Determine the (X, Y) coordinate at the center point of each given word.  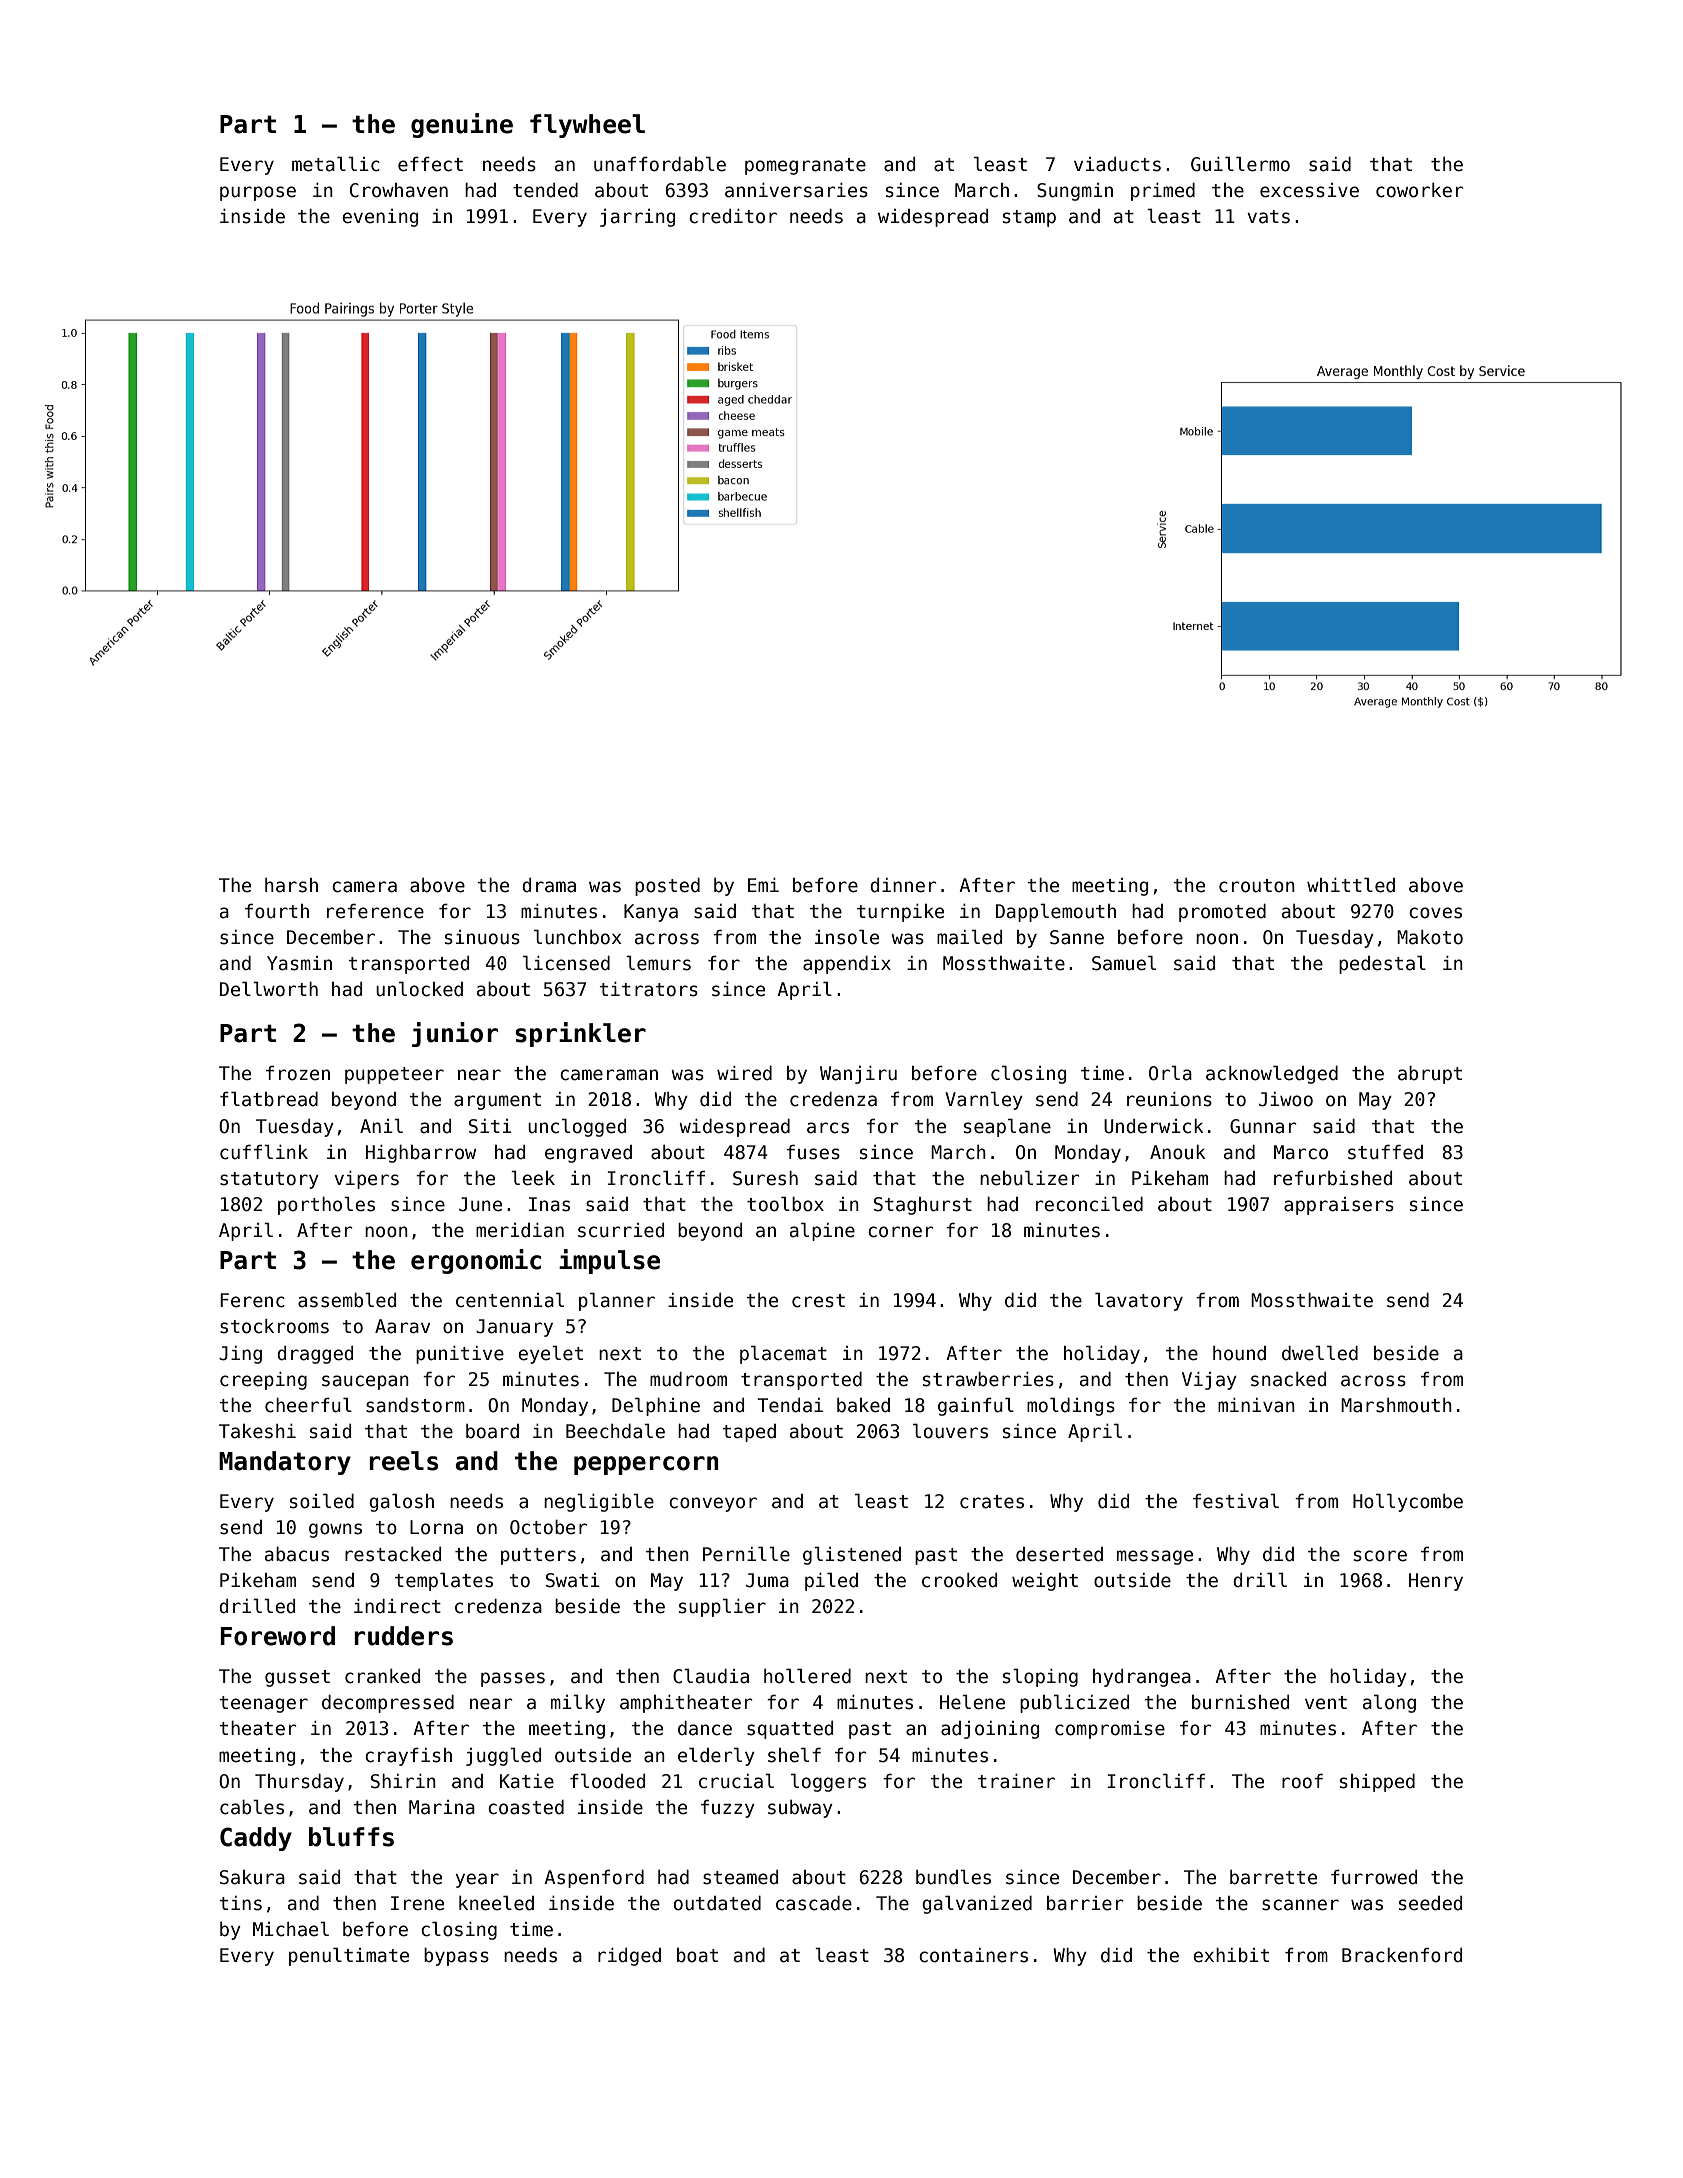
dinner (903, 885)
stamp (1029, 218)
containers (973, 1955)
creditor (733, 216)
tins (241, 1903)
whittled (1351, 885)
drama (549, 885)
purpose (258, 193)
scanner (1300, 1905)
